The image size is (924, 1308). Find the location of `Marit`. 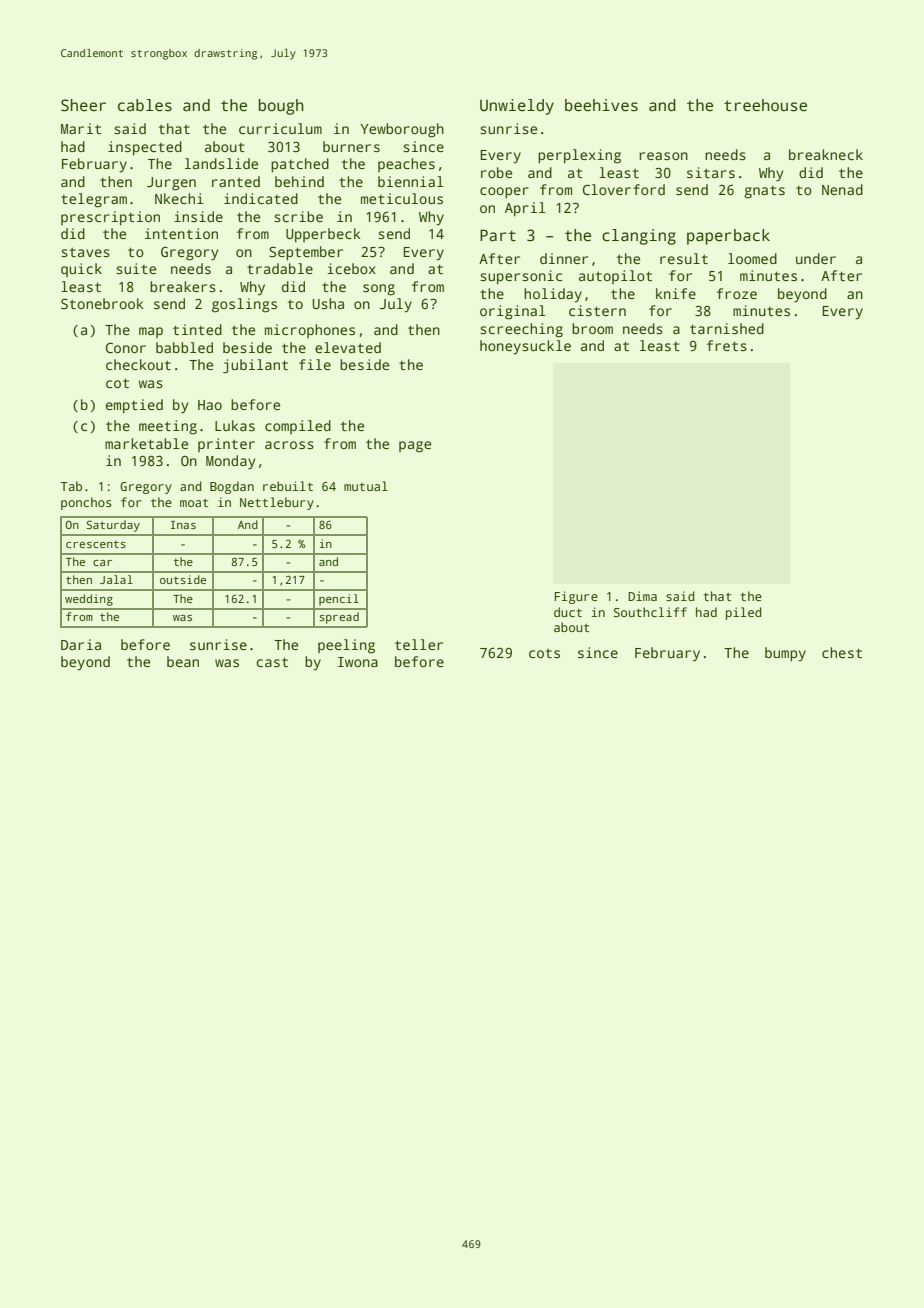

Marit is located at coordinates (81, 128).
